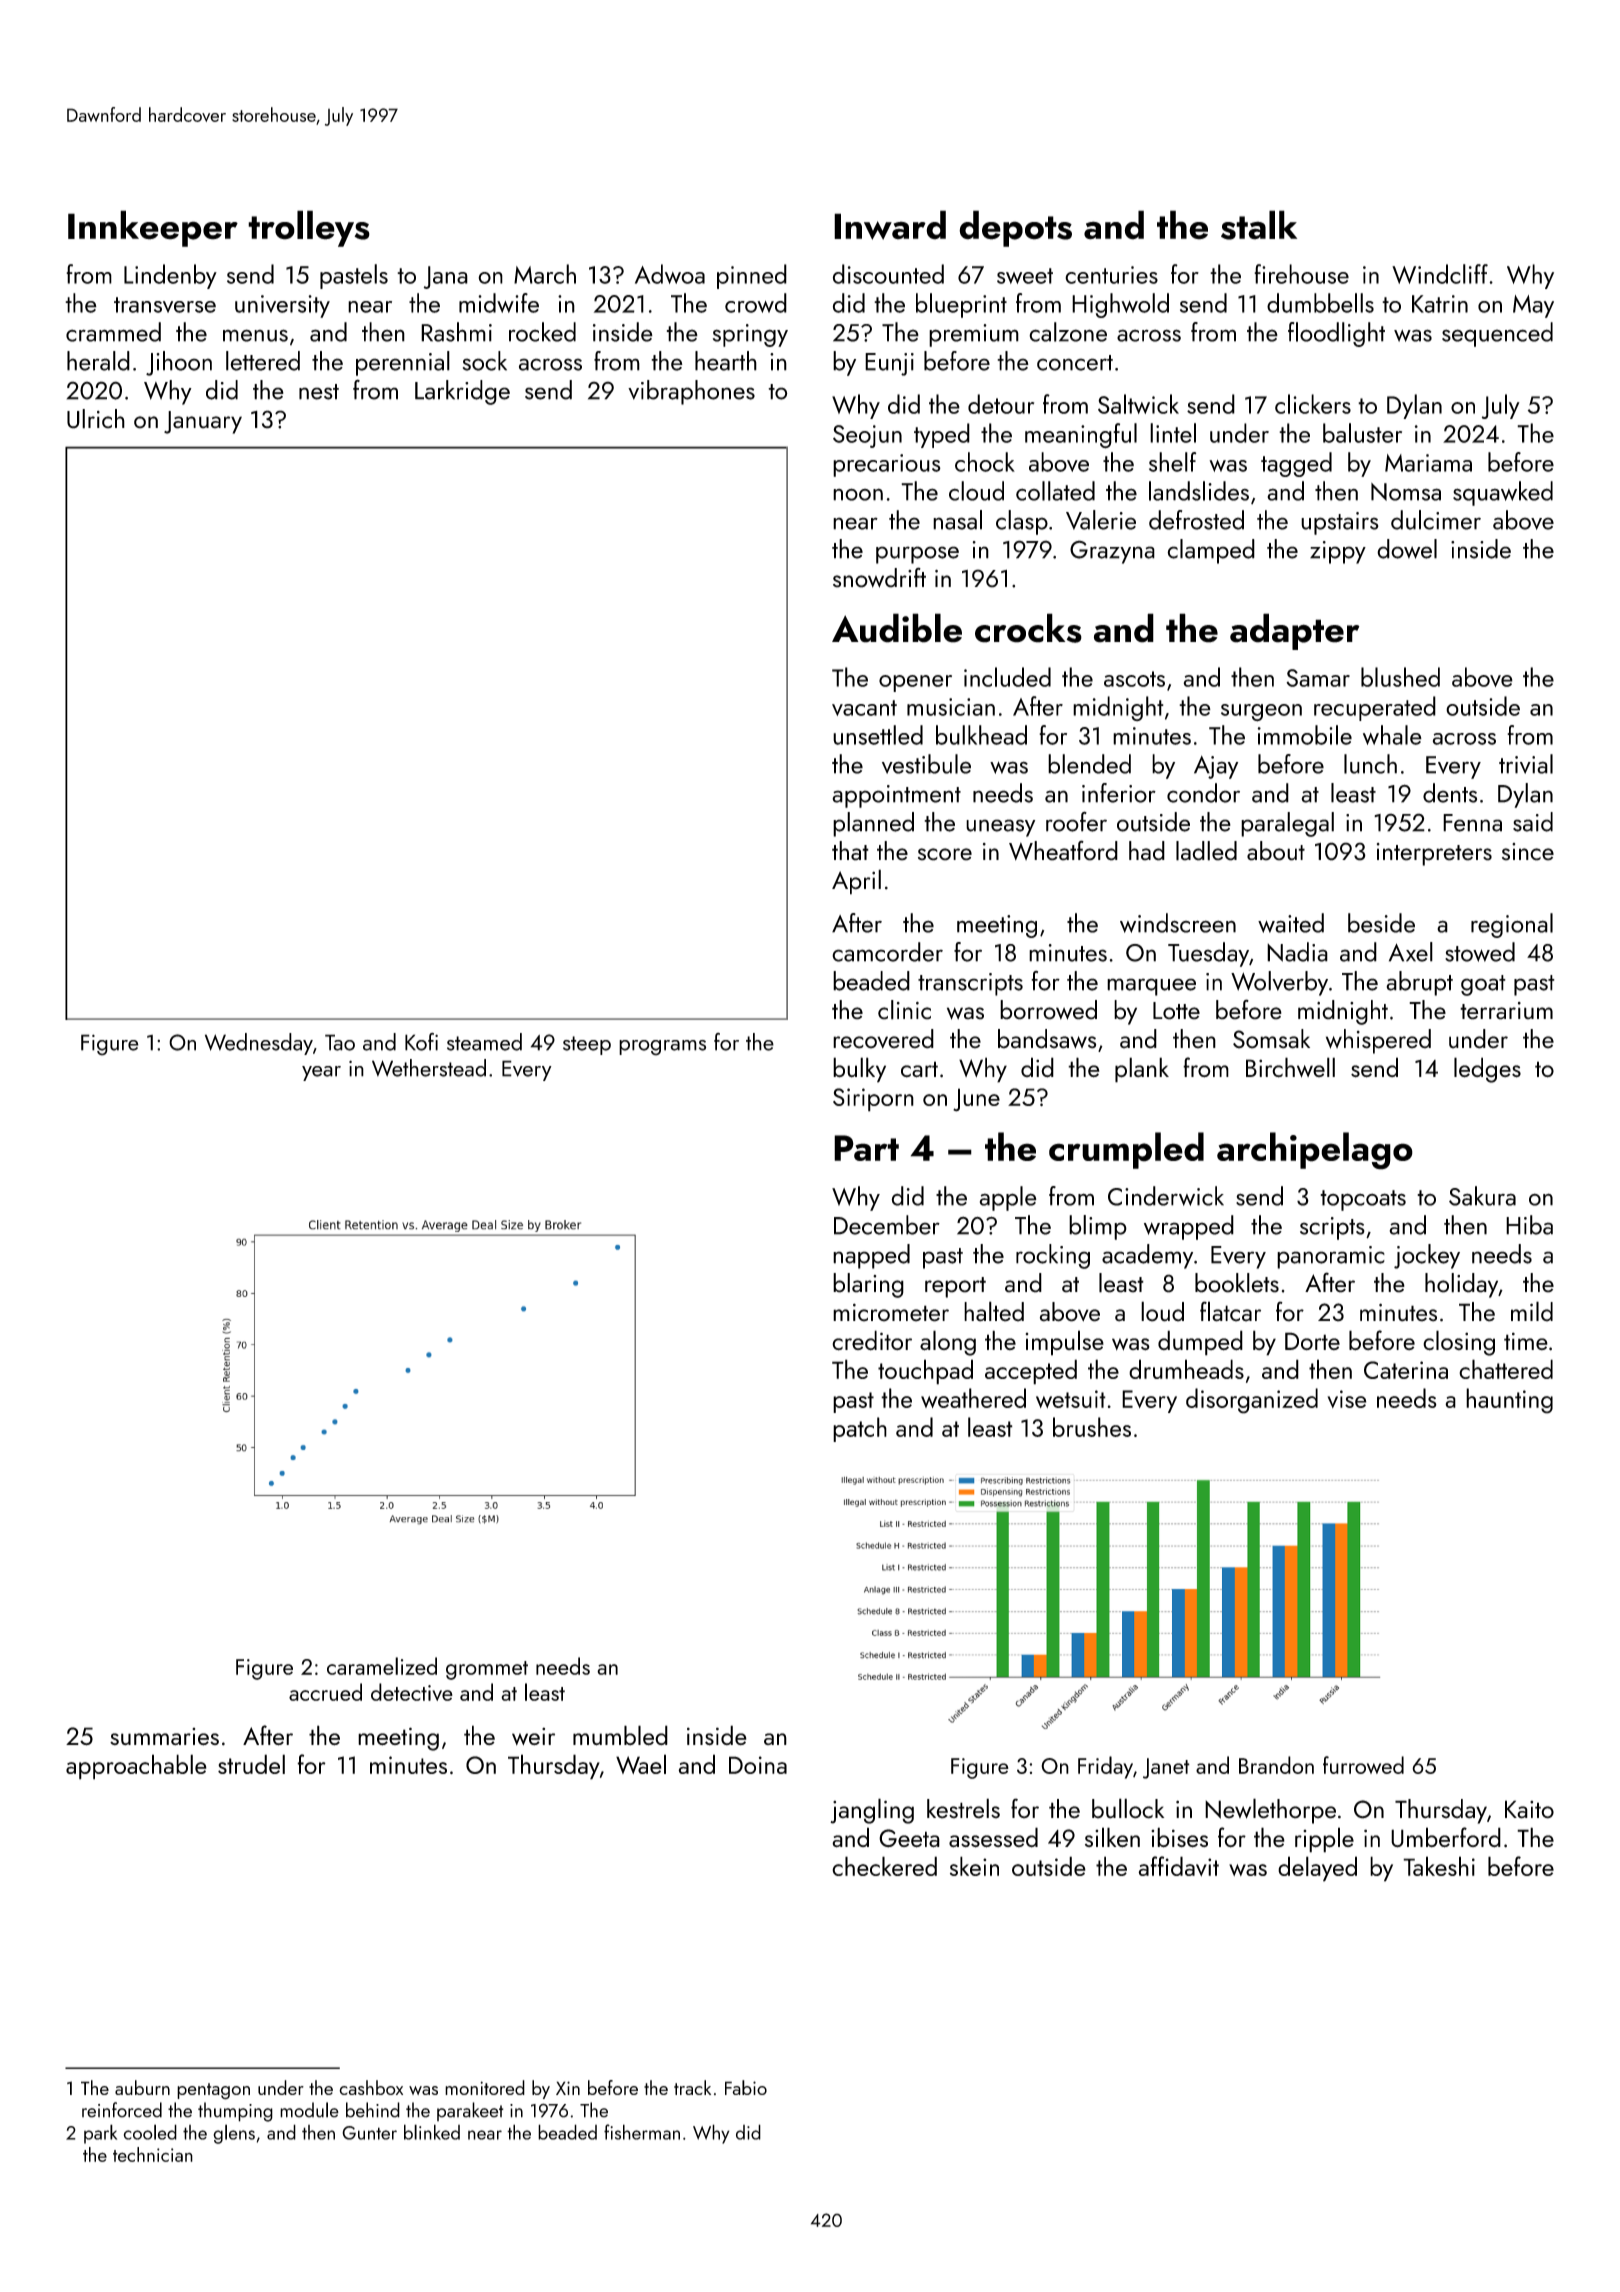  What do you see at coordinates (96, 419) in the page?
I see `Ulrich` at bounding box center [96, 419].
